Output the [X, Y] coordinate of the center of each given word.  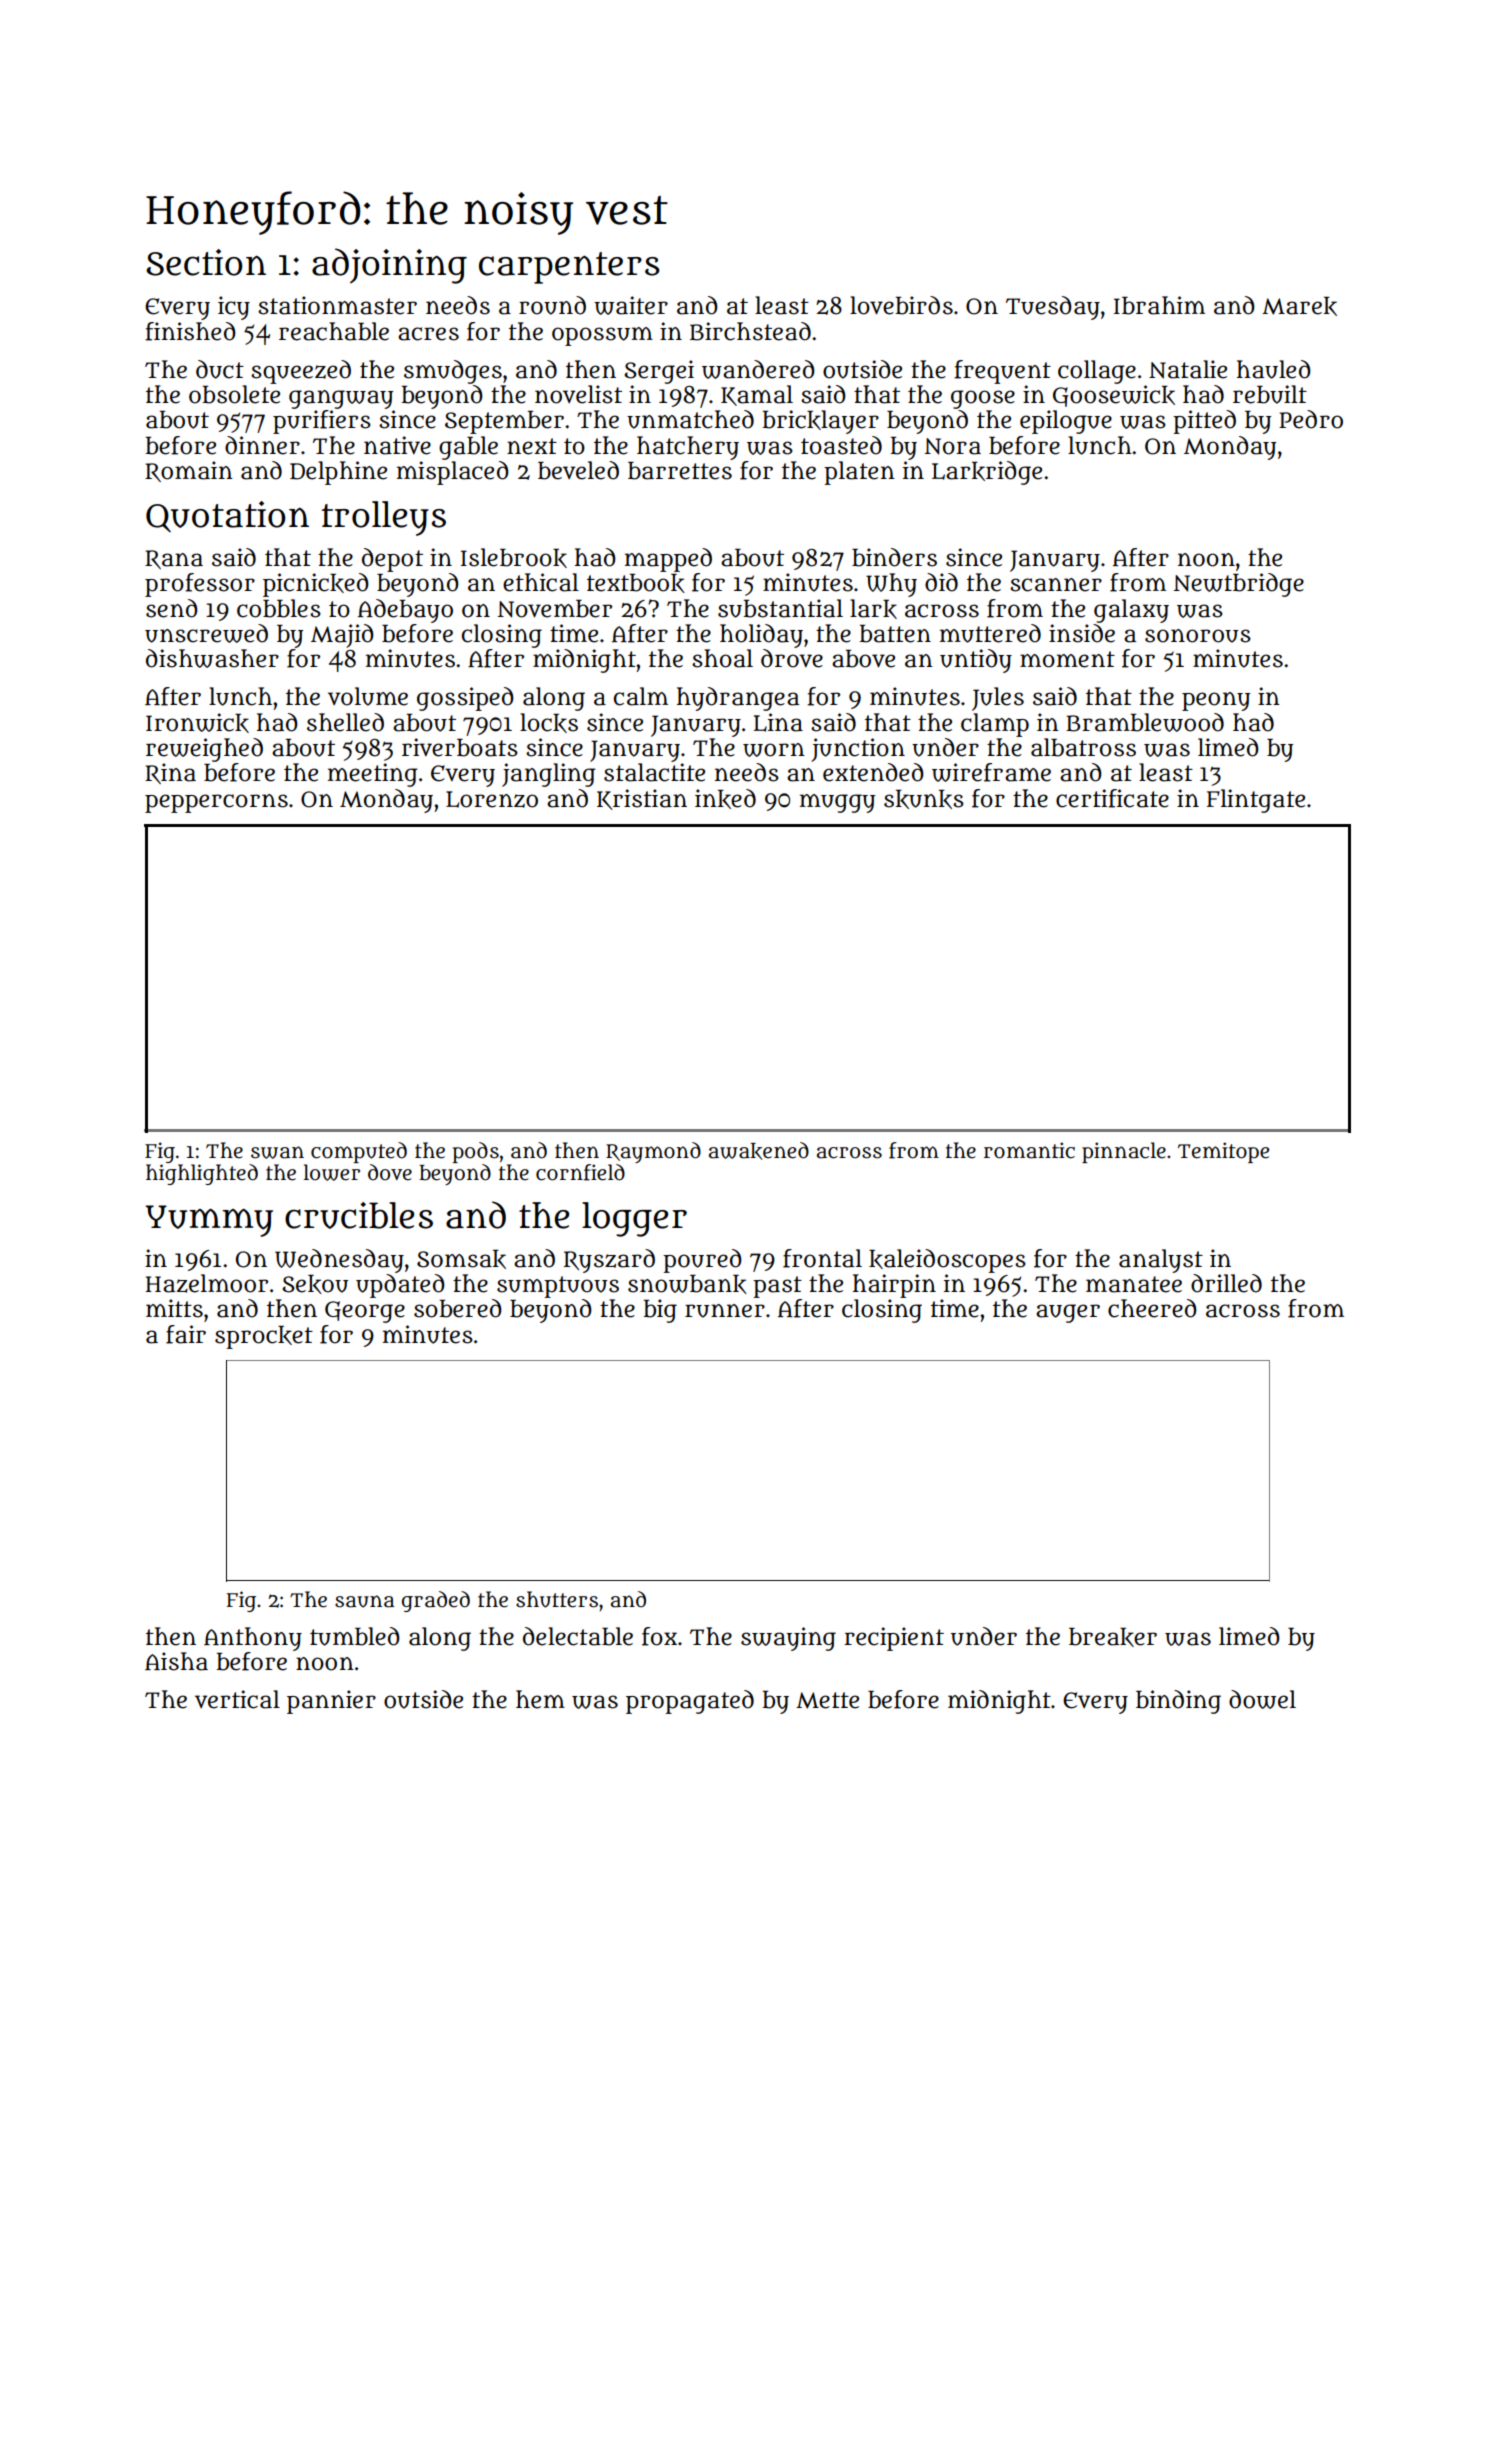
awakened [759, 1151]
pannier [331, 1702]
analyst [1161, 1261]
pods [476, 1152]
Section [206, 262]
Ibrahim [1159, 305]
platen [859, 473]
